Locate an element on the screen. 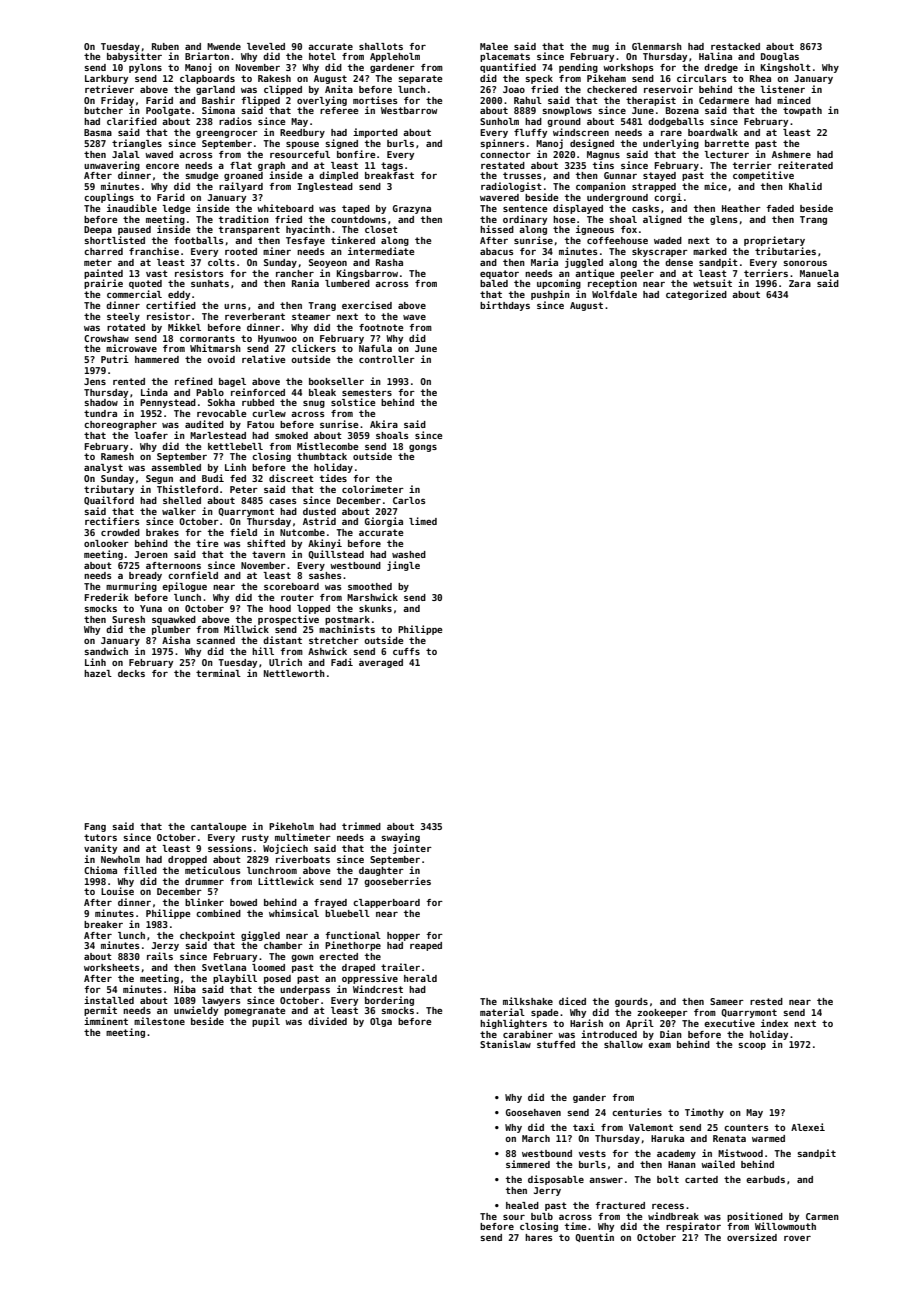 This screenshot has height=1308, width=924. Douglas is located at coordinates (780, 57).
